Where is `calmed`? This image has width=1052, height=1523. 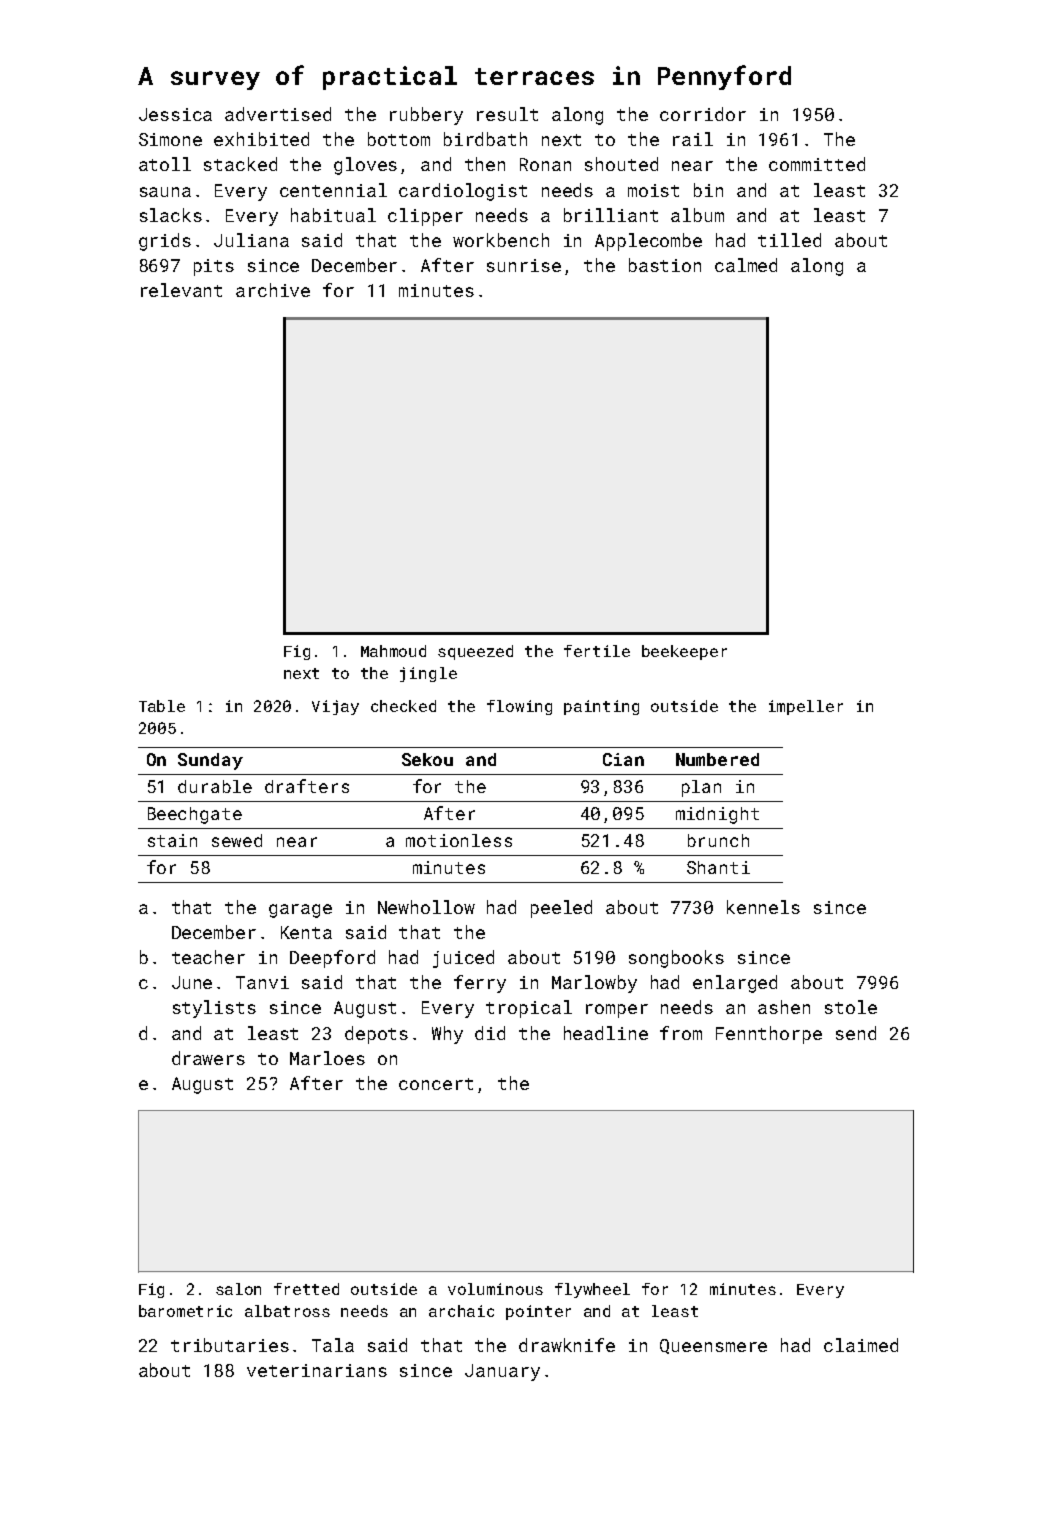
calmed is located at coordinates (746, 265).
